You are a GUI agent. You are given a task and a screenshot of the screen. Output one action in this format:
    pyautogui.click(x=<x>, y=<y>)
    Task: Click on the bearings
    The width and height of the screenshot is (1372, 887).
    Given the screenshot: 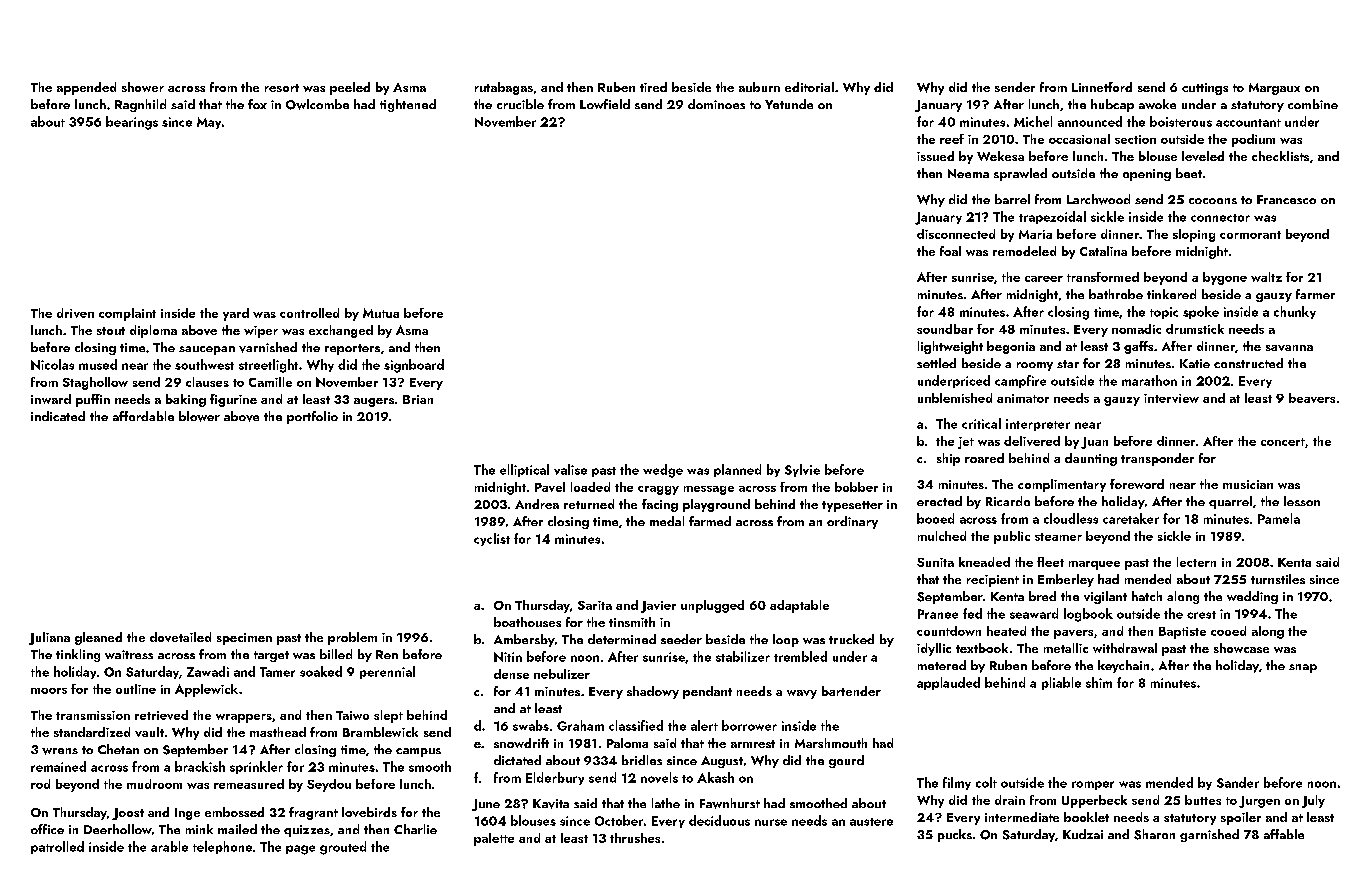 What is the action you would take?
    pyautogui.click(x=132, y=123)
